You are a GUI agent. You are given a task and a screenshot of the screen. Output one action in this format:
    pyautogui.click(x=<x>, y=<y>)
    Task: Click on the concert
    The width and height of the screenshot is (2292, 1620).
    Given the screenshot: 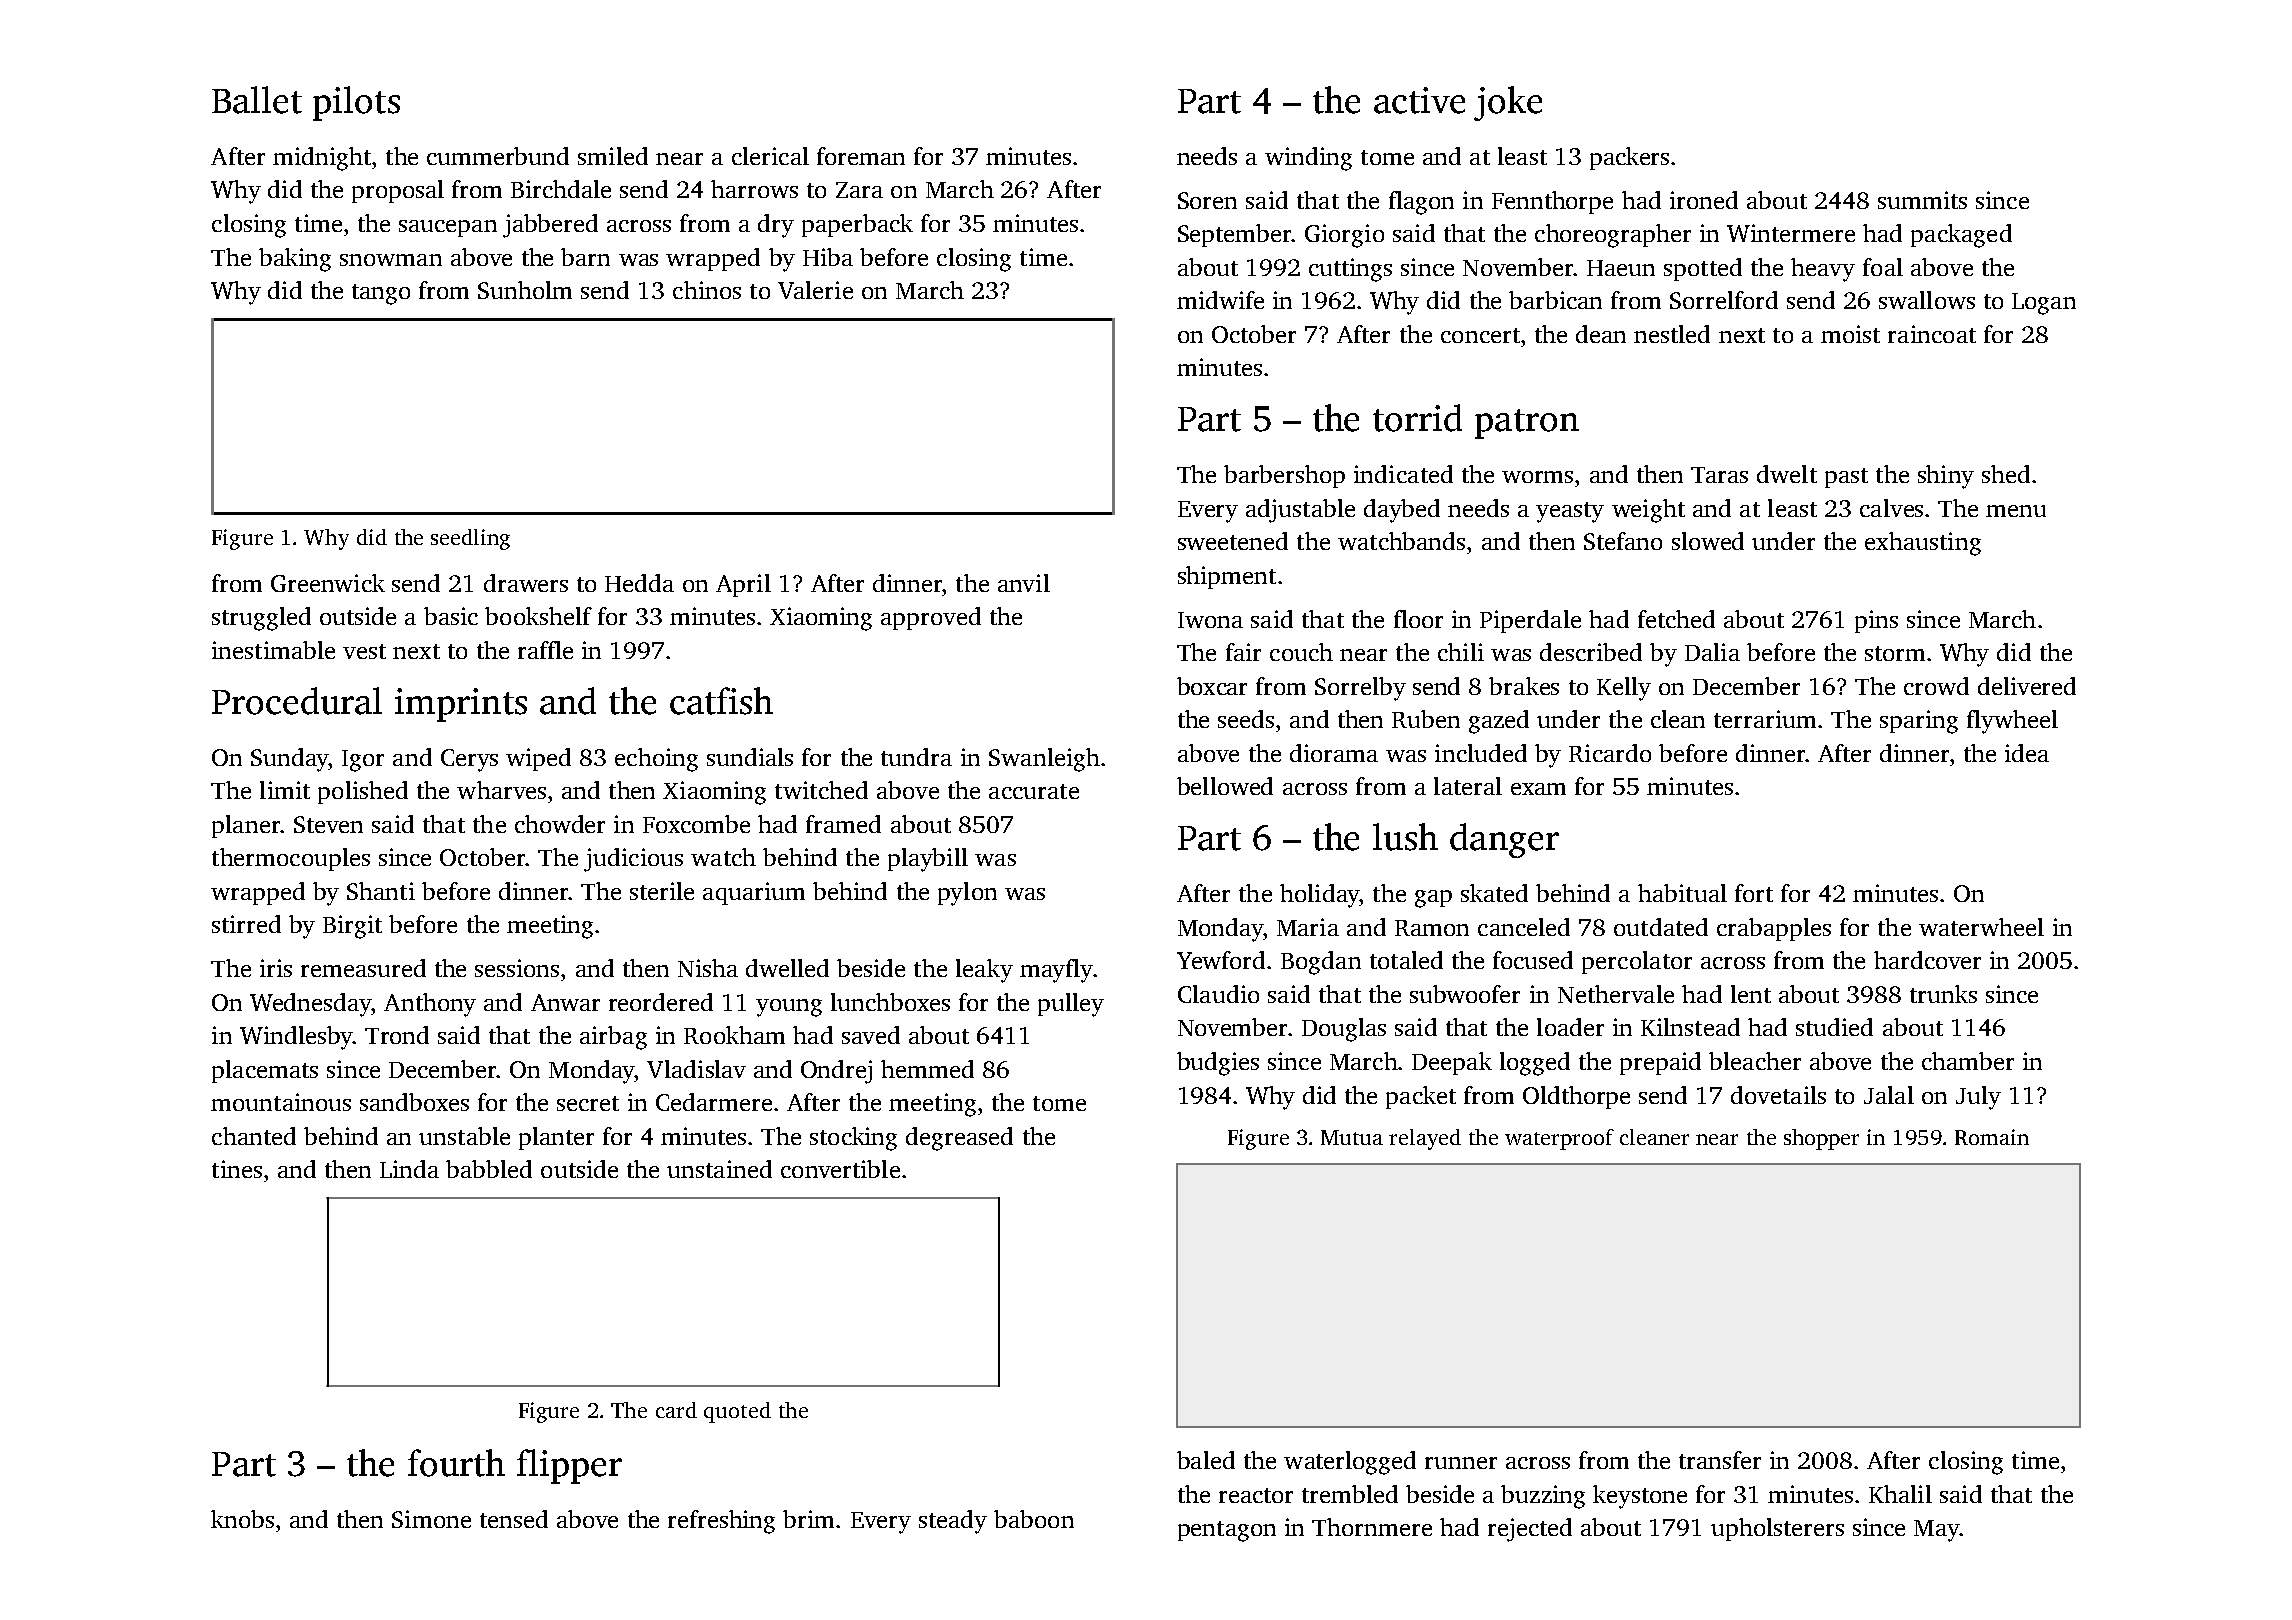 What is the action you would take?
    pyautogui.click(x=1480, y=335)
